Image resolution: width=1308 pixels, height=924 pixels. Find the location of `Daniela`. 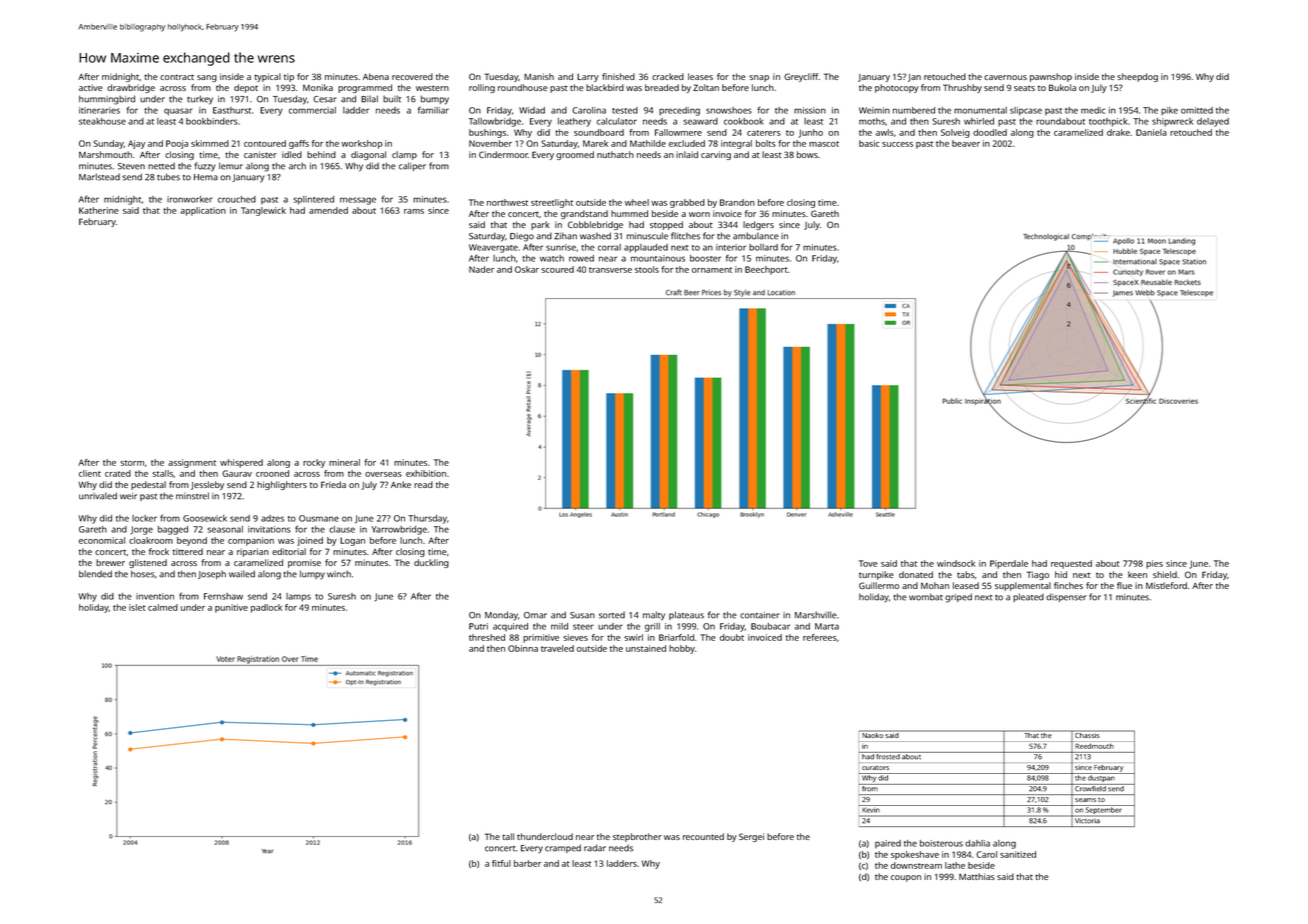

Daniela is located at coordinates (1151, 132).
